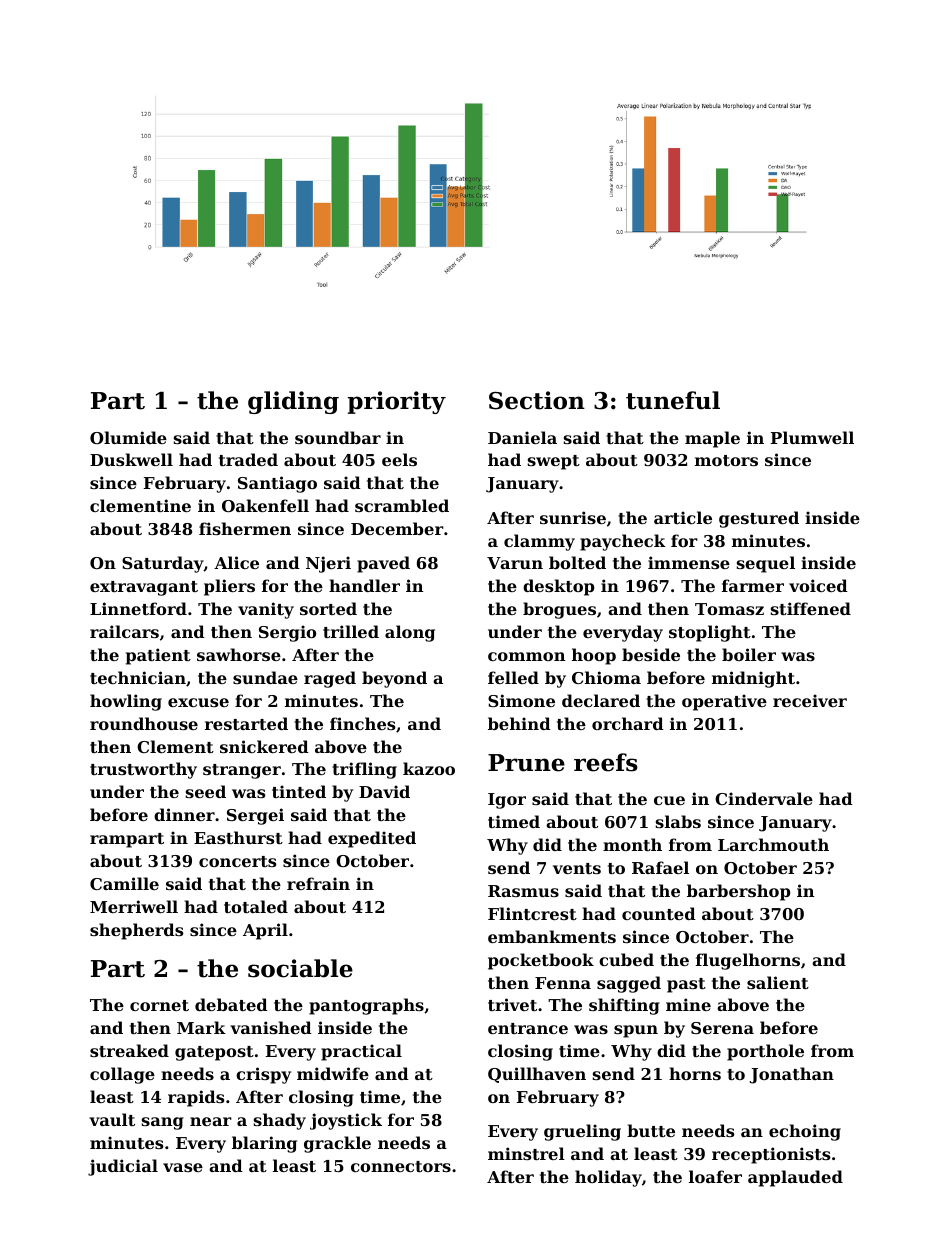 This page has height=1233, width=952. Describe the element at coordinates (606, 762) in the page. I see `reefs` at that location.
